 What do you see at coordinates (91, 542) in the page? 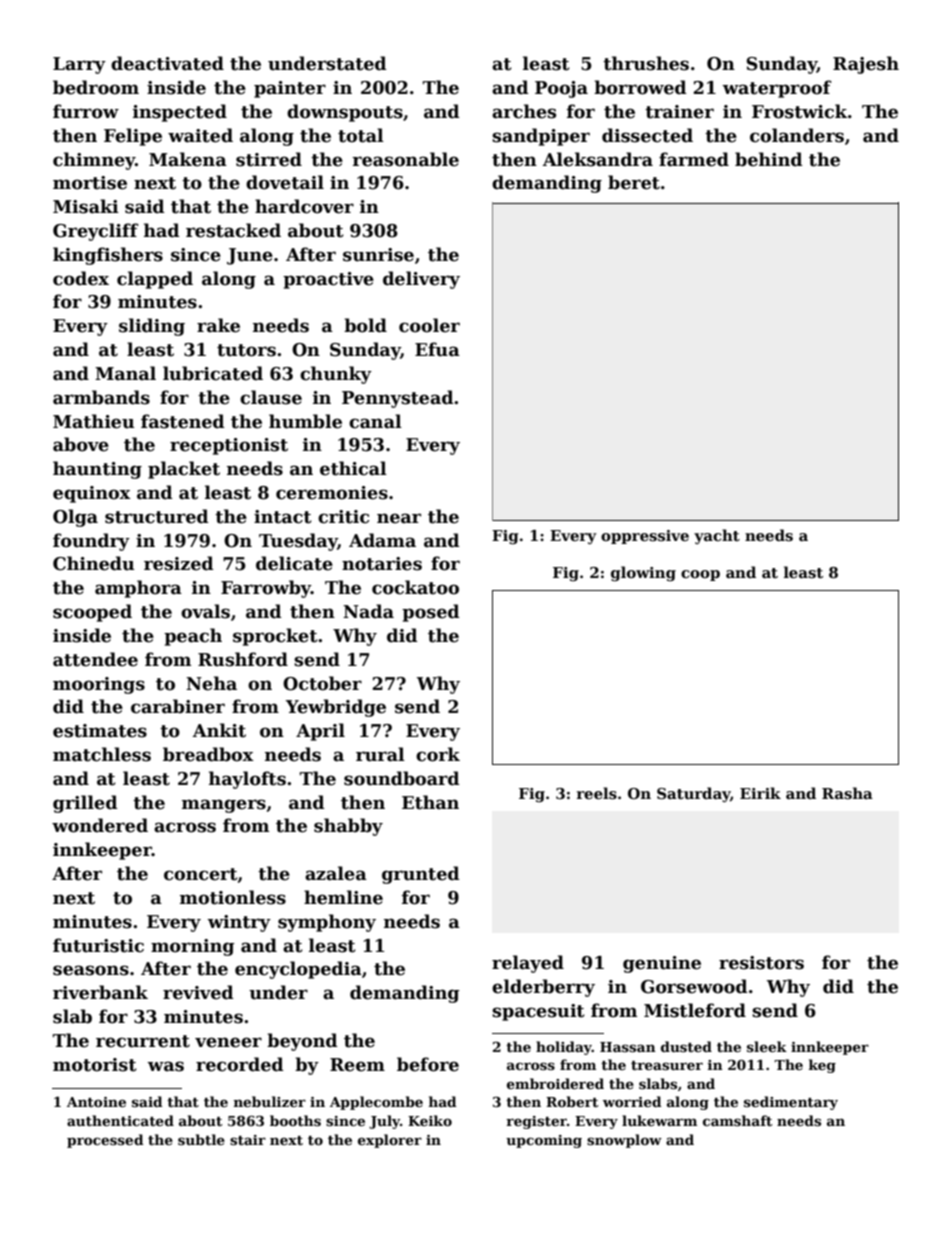
I see `foundry` at bounding box center [91, 542].
